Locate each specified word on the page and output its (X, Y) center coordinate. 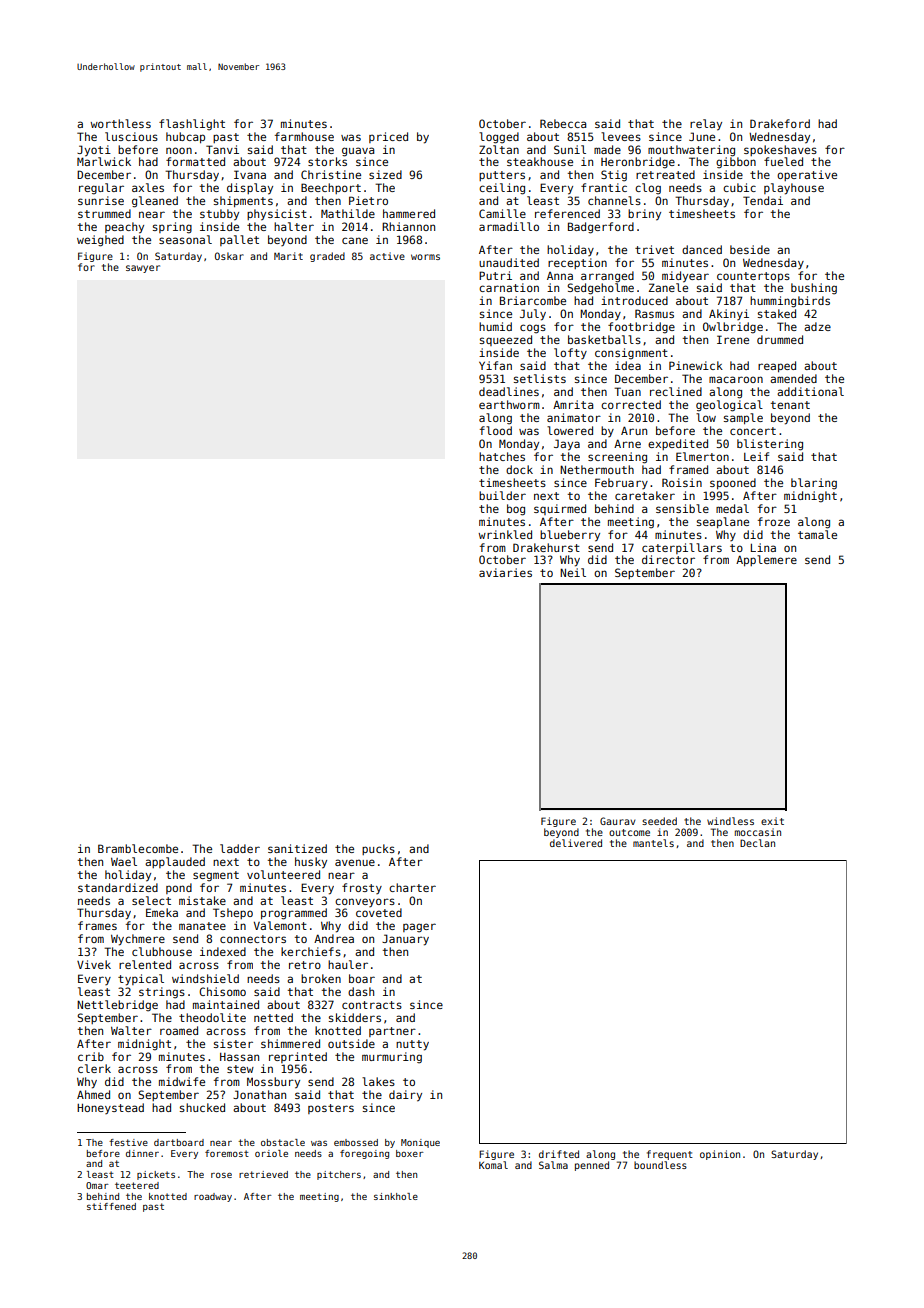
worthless (120, 123)
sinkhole (396, 1196)
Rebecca (563, 123)
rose (221, 1175)
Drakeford (780, 123)
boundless (660, 1165)
